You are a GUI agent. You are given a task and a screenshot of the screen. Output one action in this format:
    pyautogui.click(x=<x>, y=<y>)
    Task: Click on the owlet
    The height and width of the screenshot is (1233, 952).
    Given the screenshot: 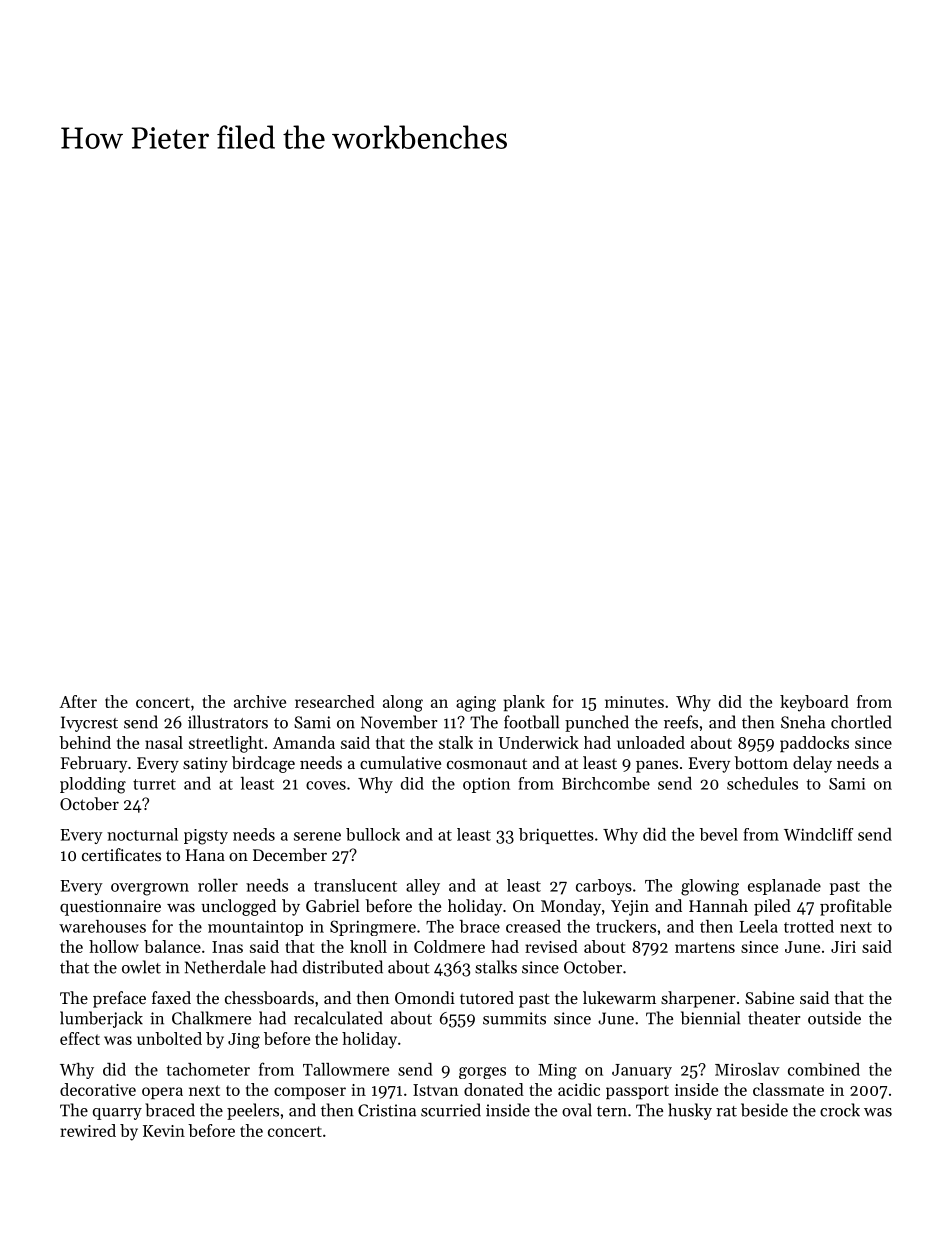 What is the action you would take?
    pyautogui.click(x=141, y=967)
